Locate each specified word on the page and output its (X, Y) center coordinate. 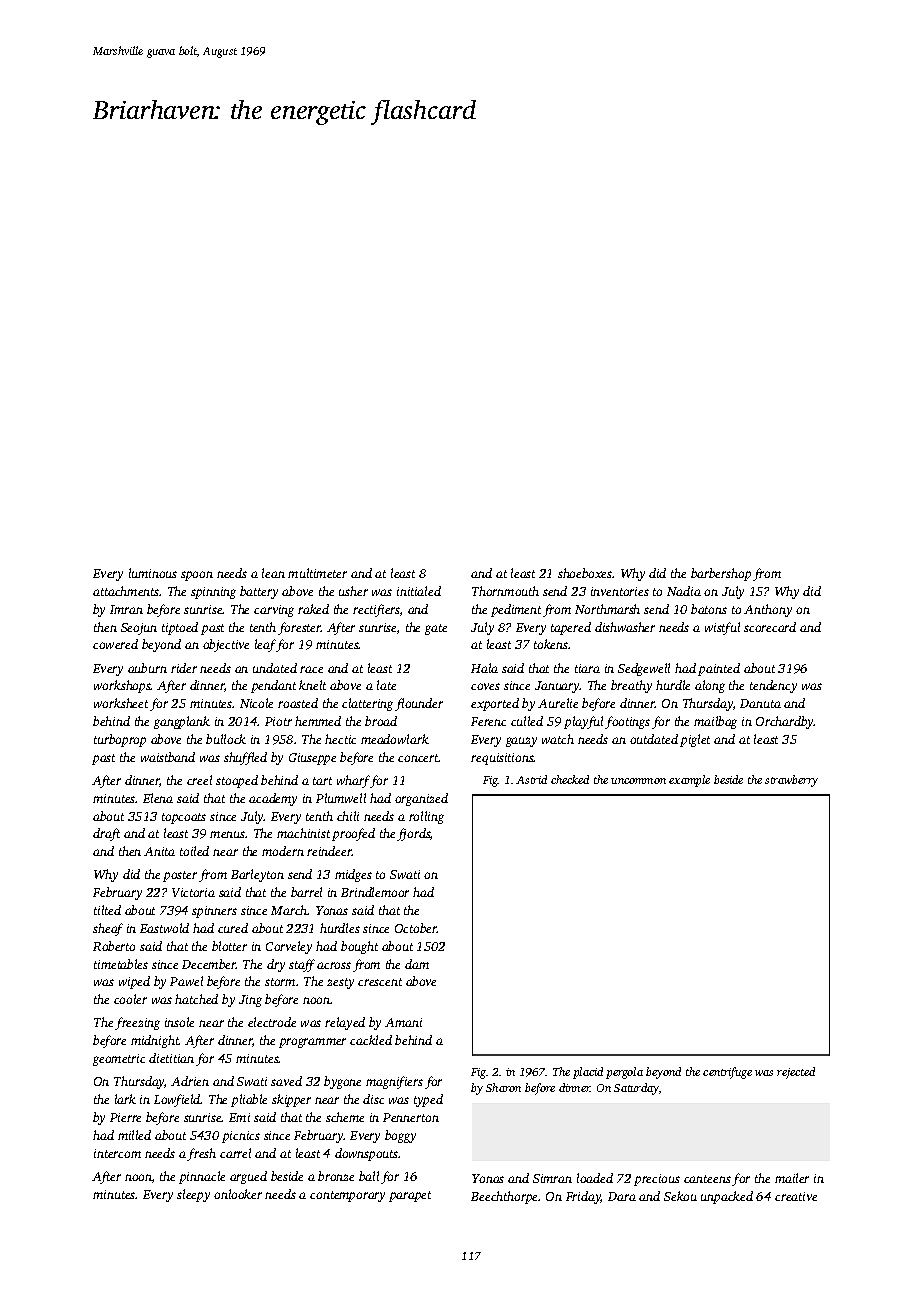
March (289, 910)
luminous (153, 573)
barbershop (721, 574)
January (557, 687)
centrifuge (727, 1073)
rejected (796, 1073)
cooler (130, 999)
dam (417, 964)
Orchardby (785, 722)
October (416, 928)
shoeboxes (585, 573)
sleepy (193, 1195)
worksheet (121, 703)
